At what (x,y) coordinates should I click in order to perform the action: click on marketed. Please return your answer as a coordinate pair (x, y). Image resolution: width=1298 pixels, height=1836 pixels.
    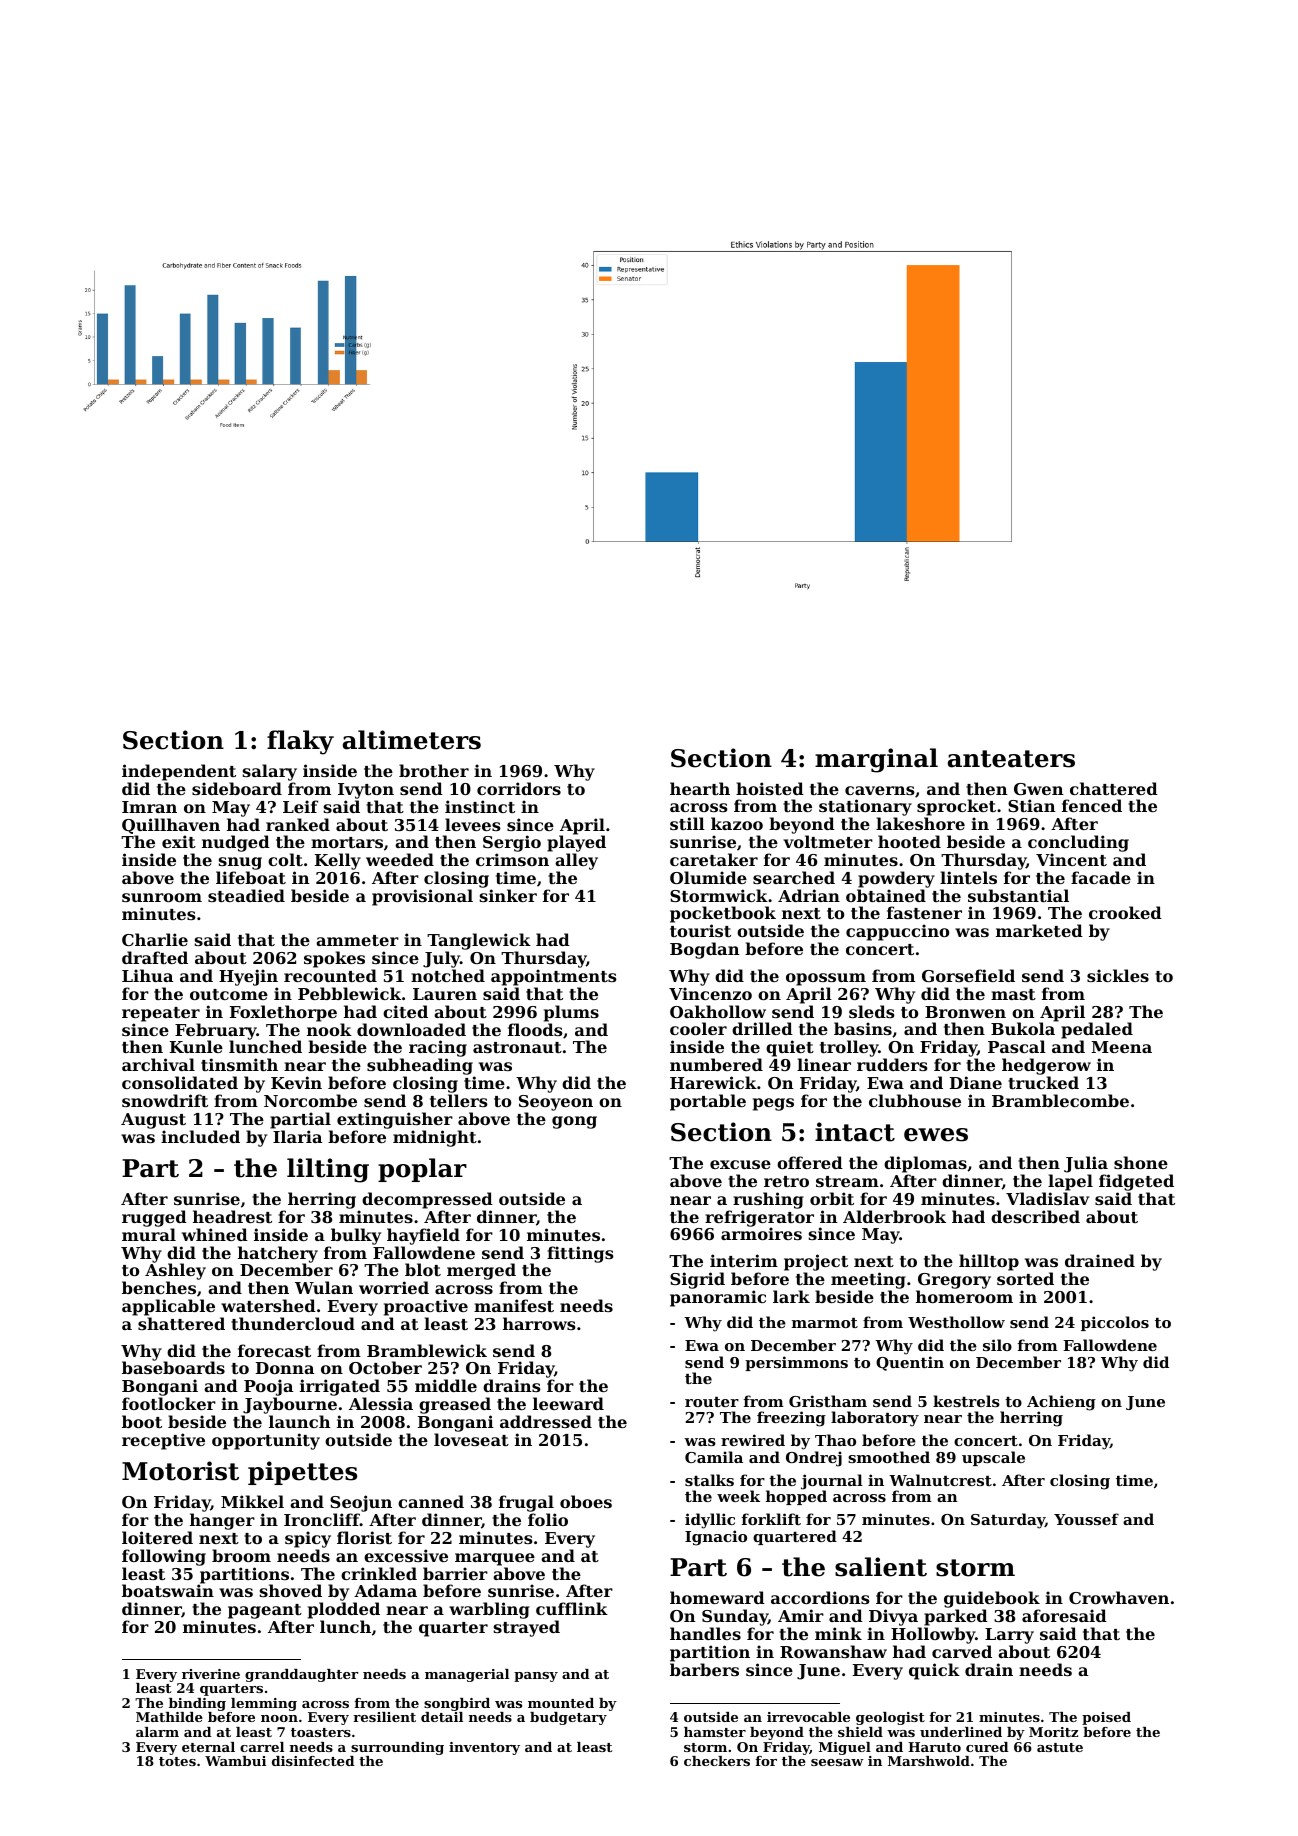
    Looking at the image, I should click on (1039, 930).
